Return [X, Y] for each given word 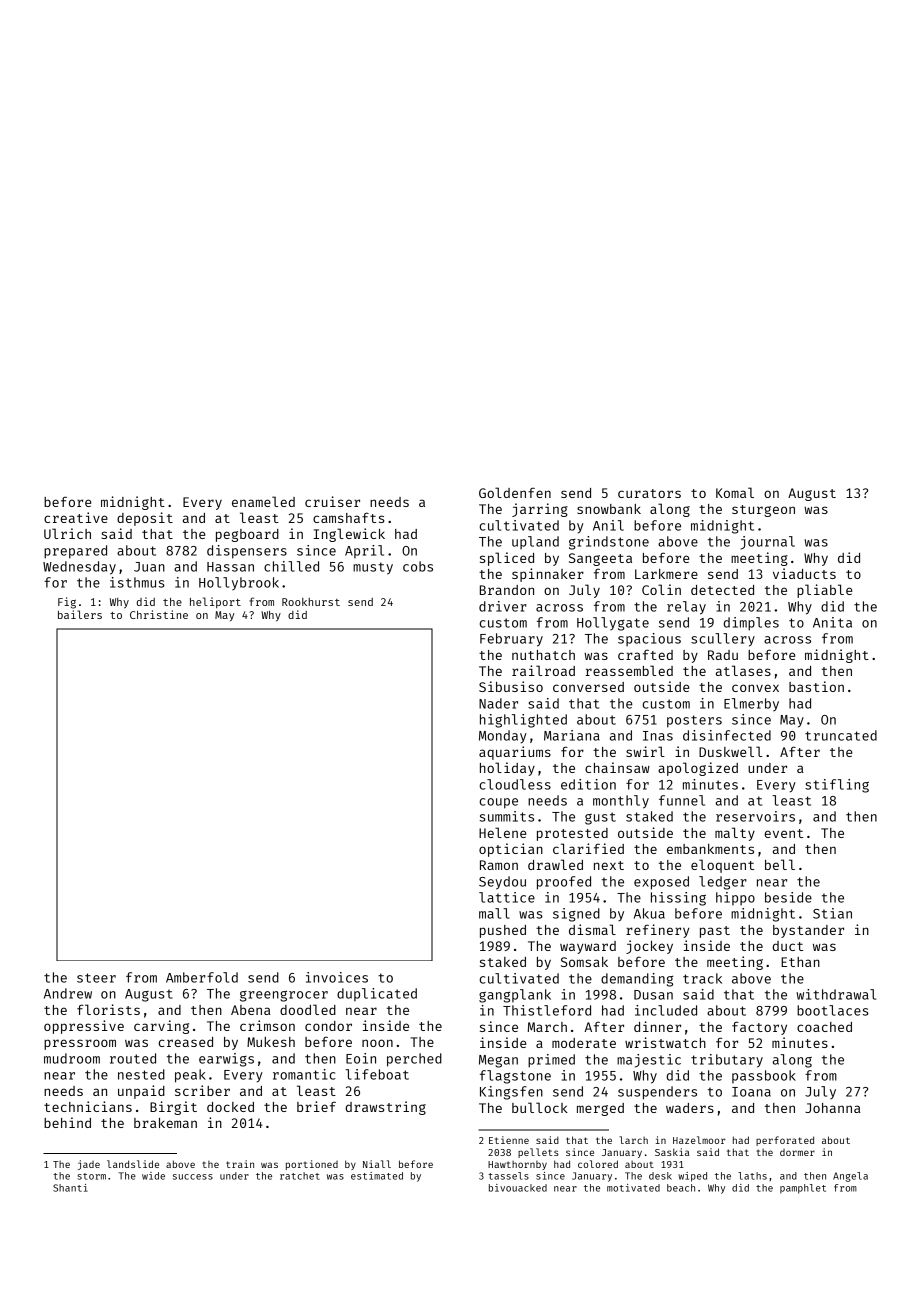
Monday [503, 737]
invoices [337, 977]
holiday [507, 769]
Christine [159, 614]
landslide [133, 1164]
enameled [263, 501]
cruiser [332, 501]
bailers [80, 614]
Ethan [800, 962]
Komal [735, 492]
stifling [837, 786]
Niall [377, 1164]
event [783, 833]
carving [161, 1027]
